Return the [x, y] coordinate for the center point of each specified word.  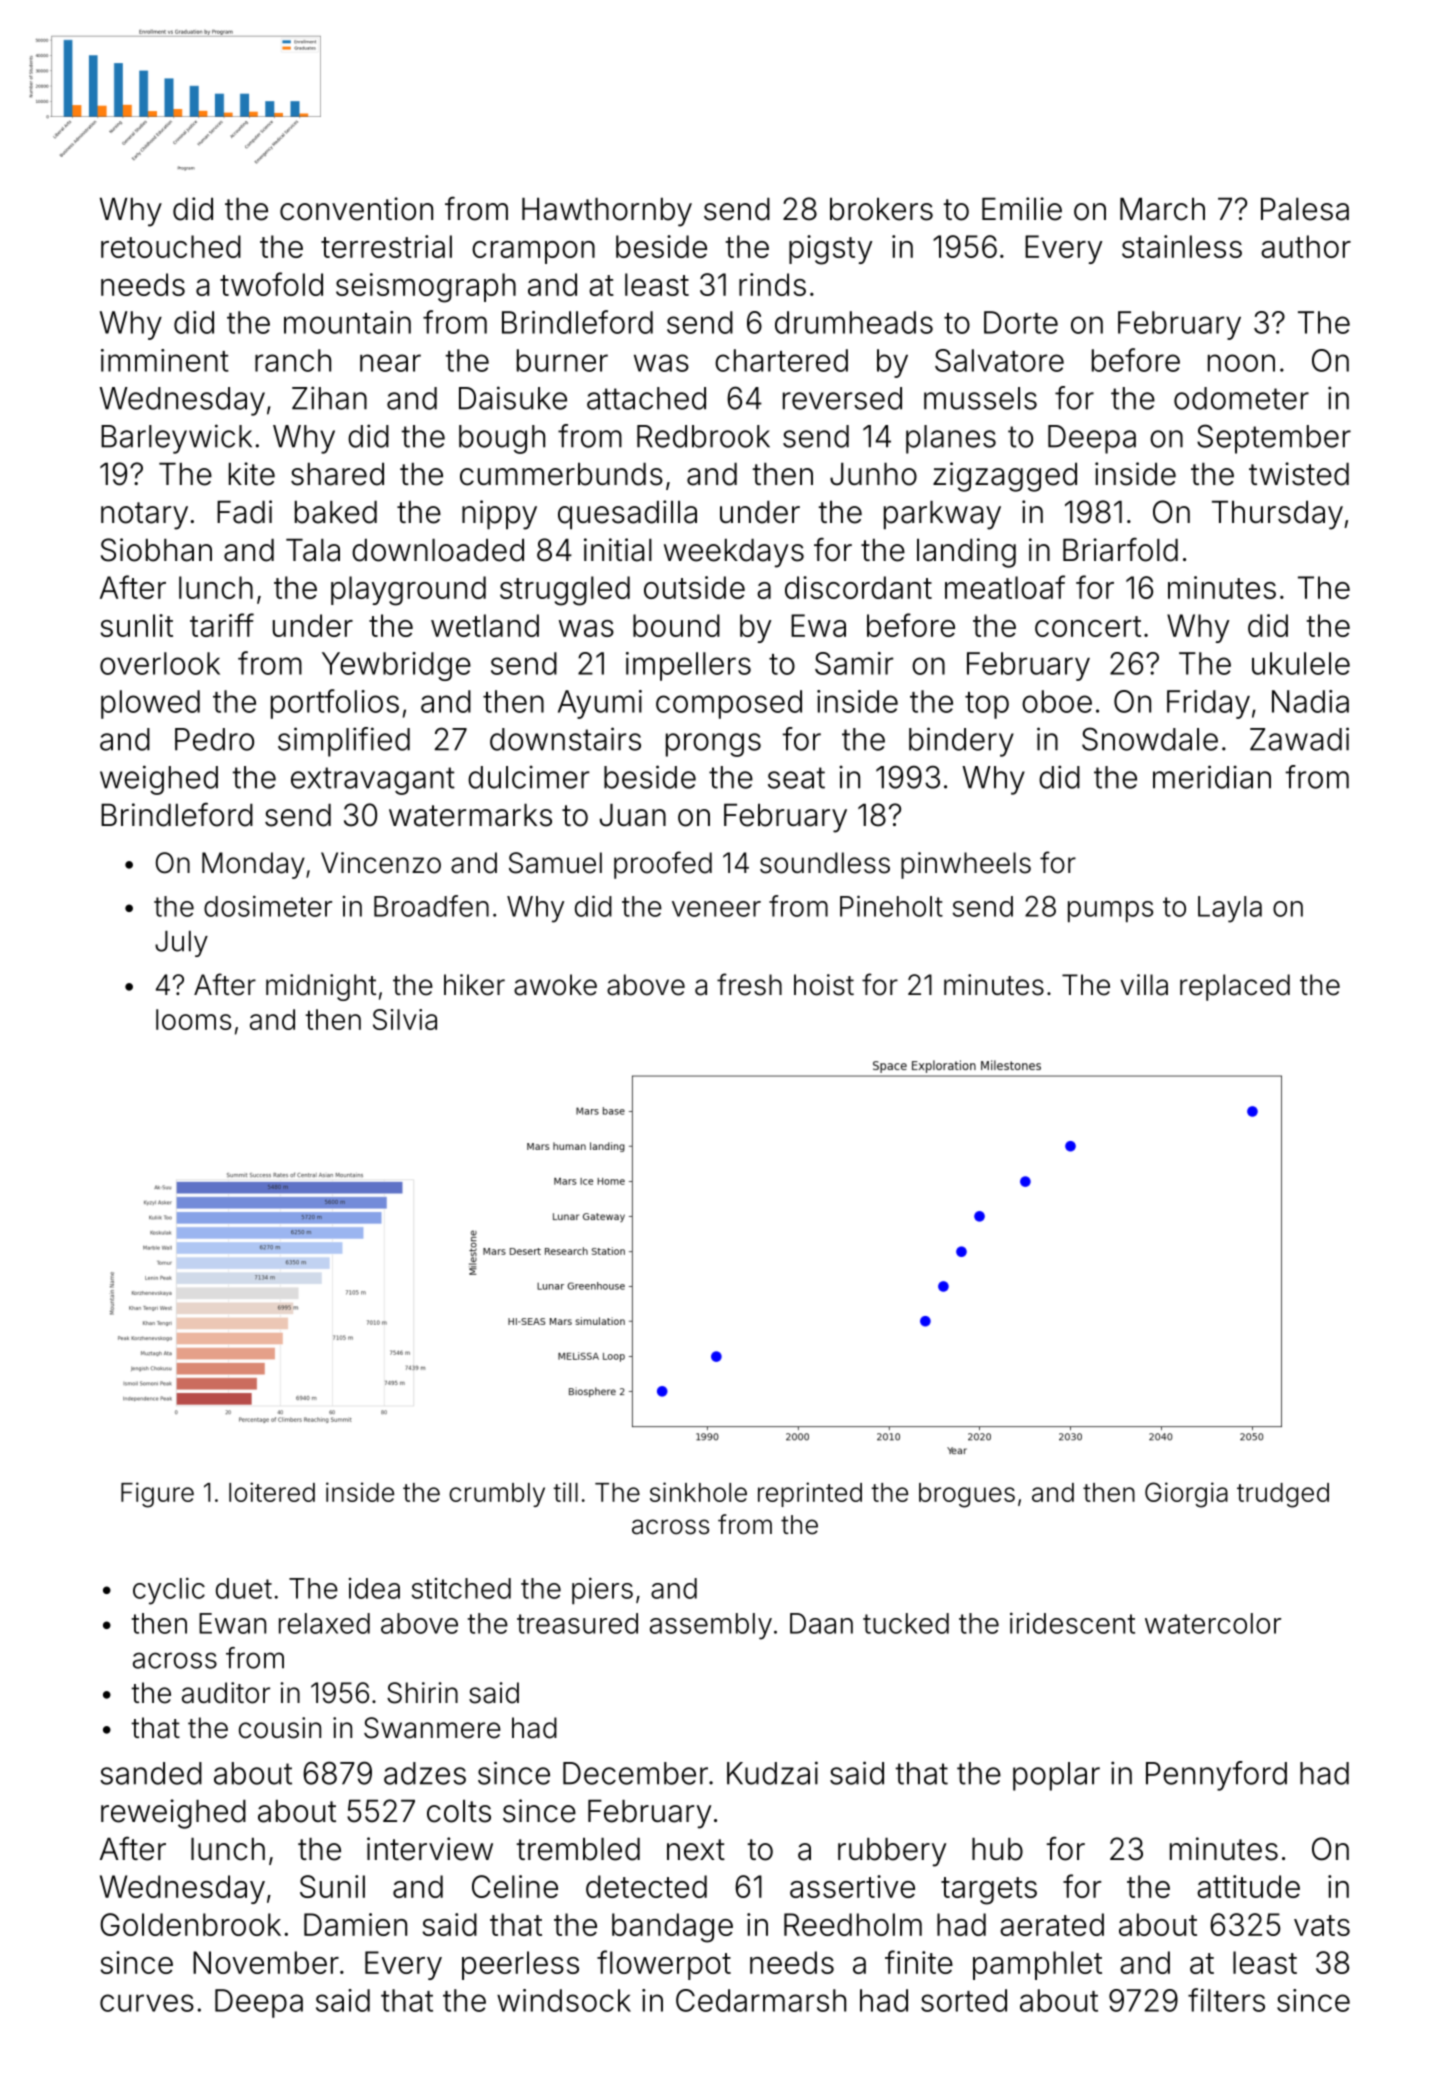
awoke [555, 985]
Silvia [405, 1019]
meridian [1212, 777]
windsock [564, 2000]
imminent [165, 360]
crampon [533, 252]
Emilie [1022, 209]
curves [147, 2003]
